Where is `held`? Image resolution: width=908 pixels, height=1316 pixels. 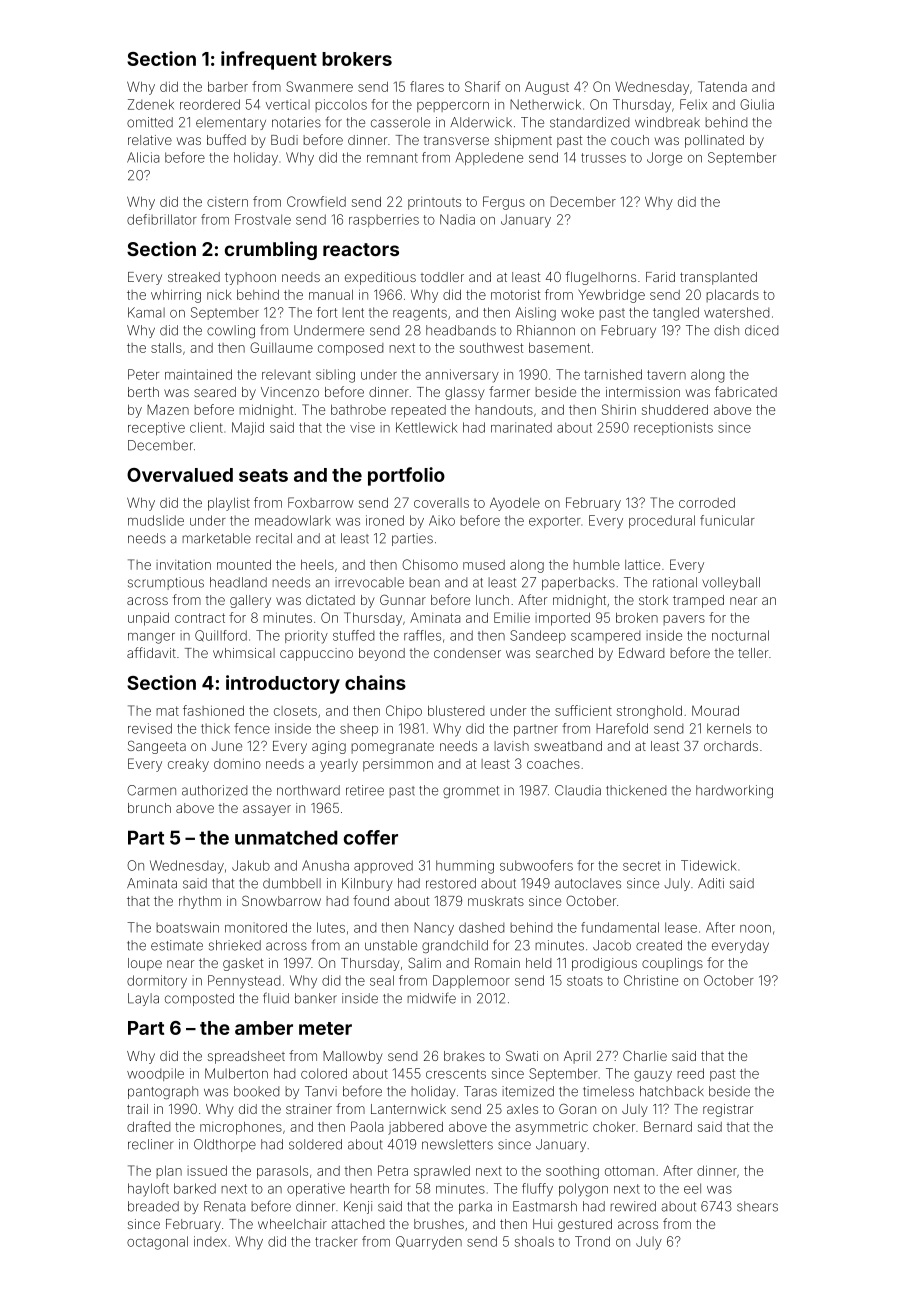
held is located at coordinates (538, 963).
